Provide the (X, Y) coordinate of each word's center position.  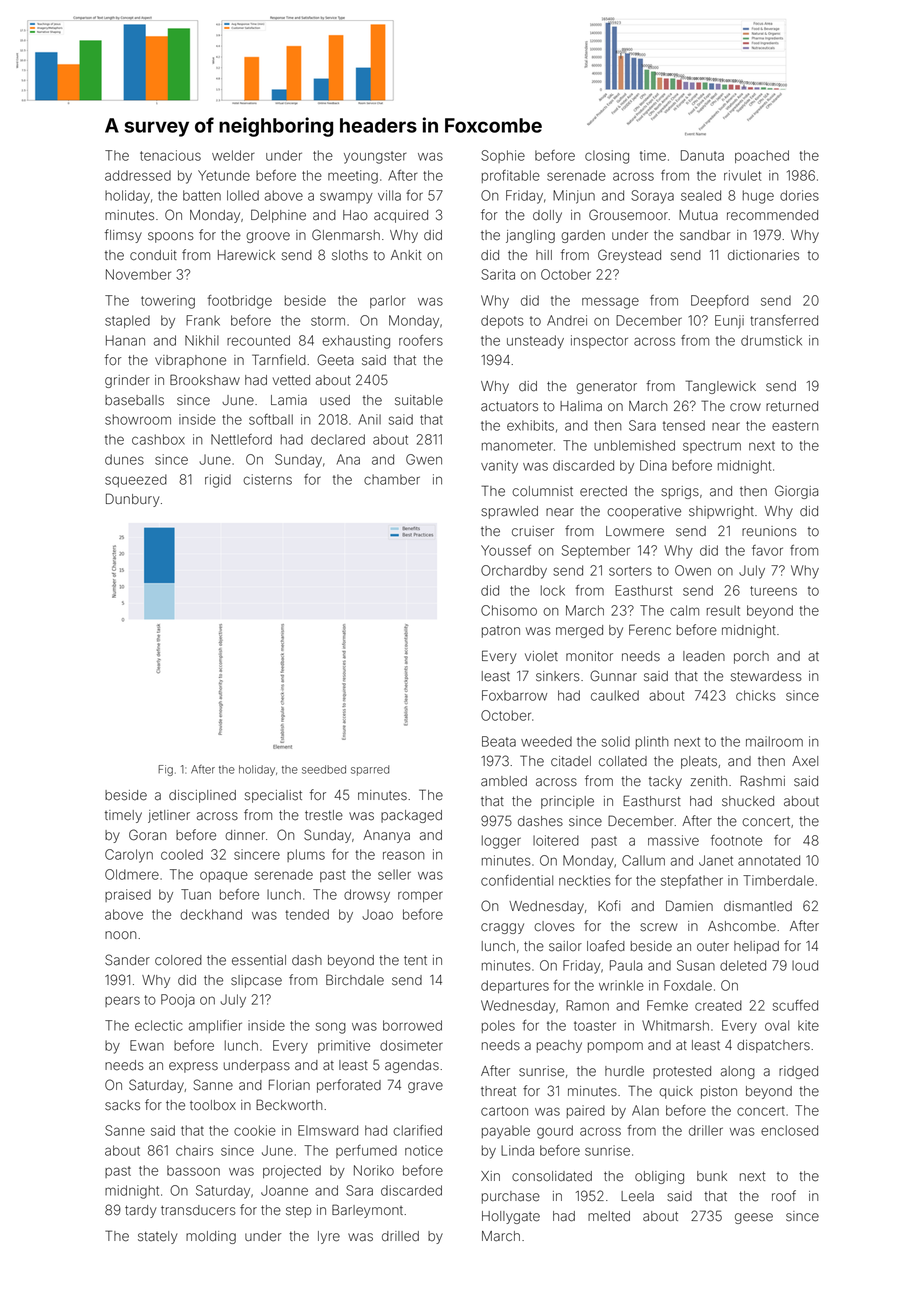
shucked (748, 801)
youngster (375, 157)
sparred (370, 770)
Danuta (702, 155)
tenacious (170, 155)
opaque (224, 876)
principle (567, 802)
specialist (273, 796)
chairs (194, 1150)
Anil (369, 419)
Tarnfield (279, 360)
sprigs (680, 492)
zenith (708, 781)
